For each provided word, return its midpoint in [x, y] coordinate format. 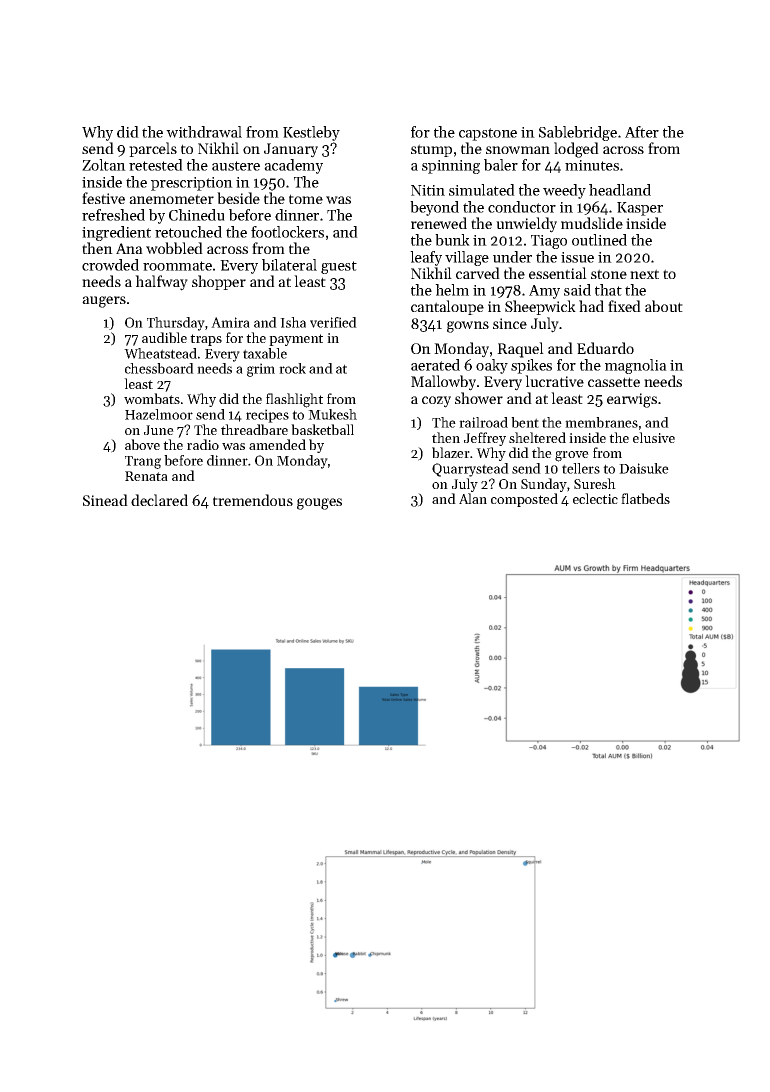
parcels [153, 149]
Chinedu [197, 215]
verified [333, 322]
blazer [451, 452]
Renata [146, 476]
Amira [230, 322]
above [142, 444]
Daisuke [644, 468]
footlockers [287, 232]
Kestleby [311, 133]
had [591, 306]
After [642, 132]
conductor [522, 207]
